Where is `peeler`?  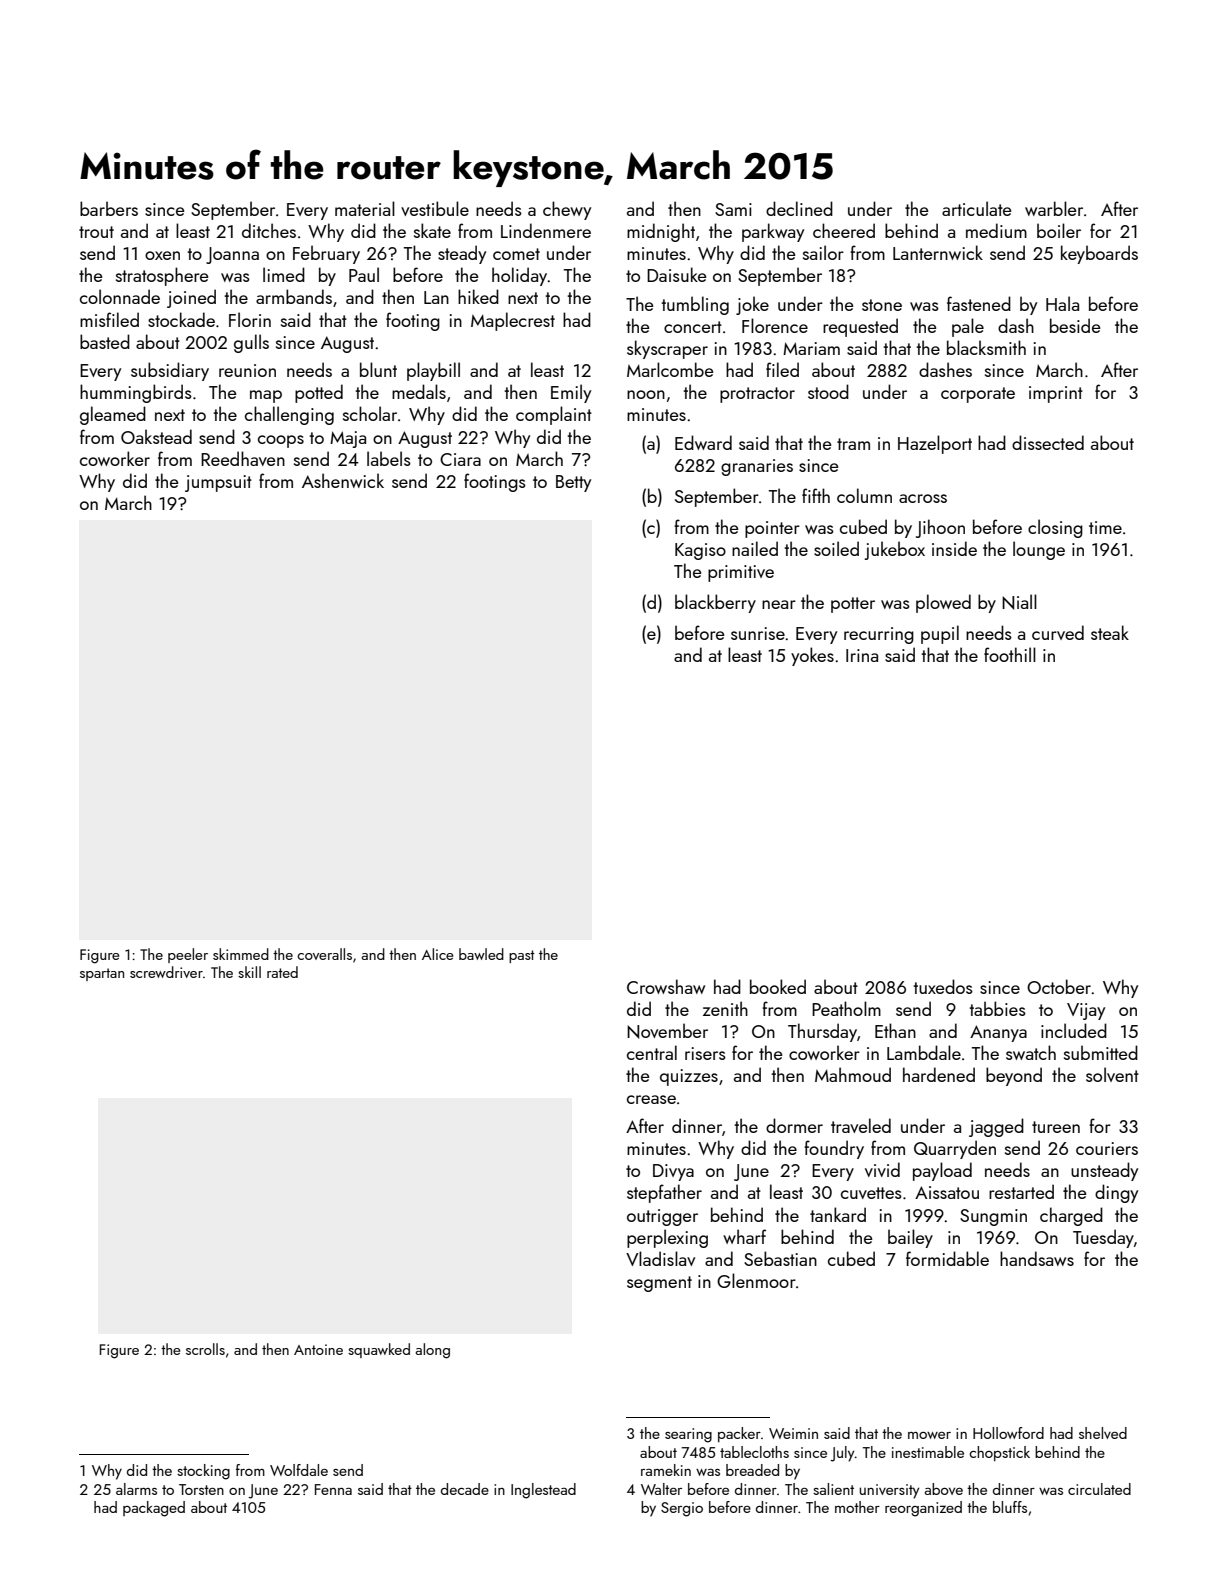
peeler is located at coordinates (188, 955).
